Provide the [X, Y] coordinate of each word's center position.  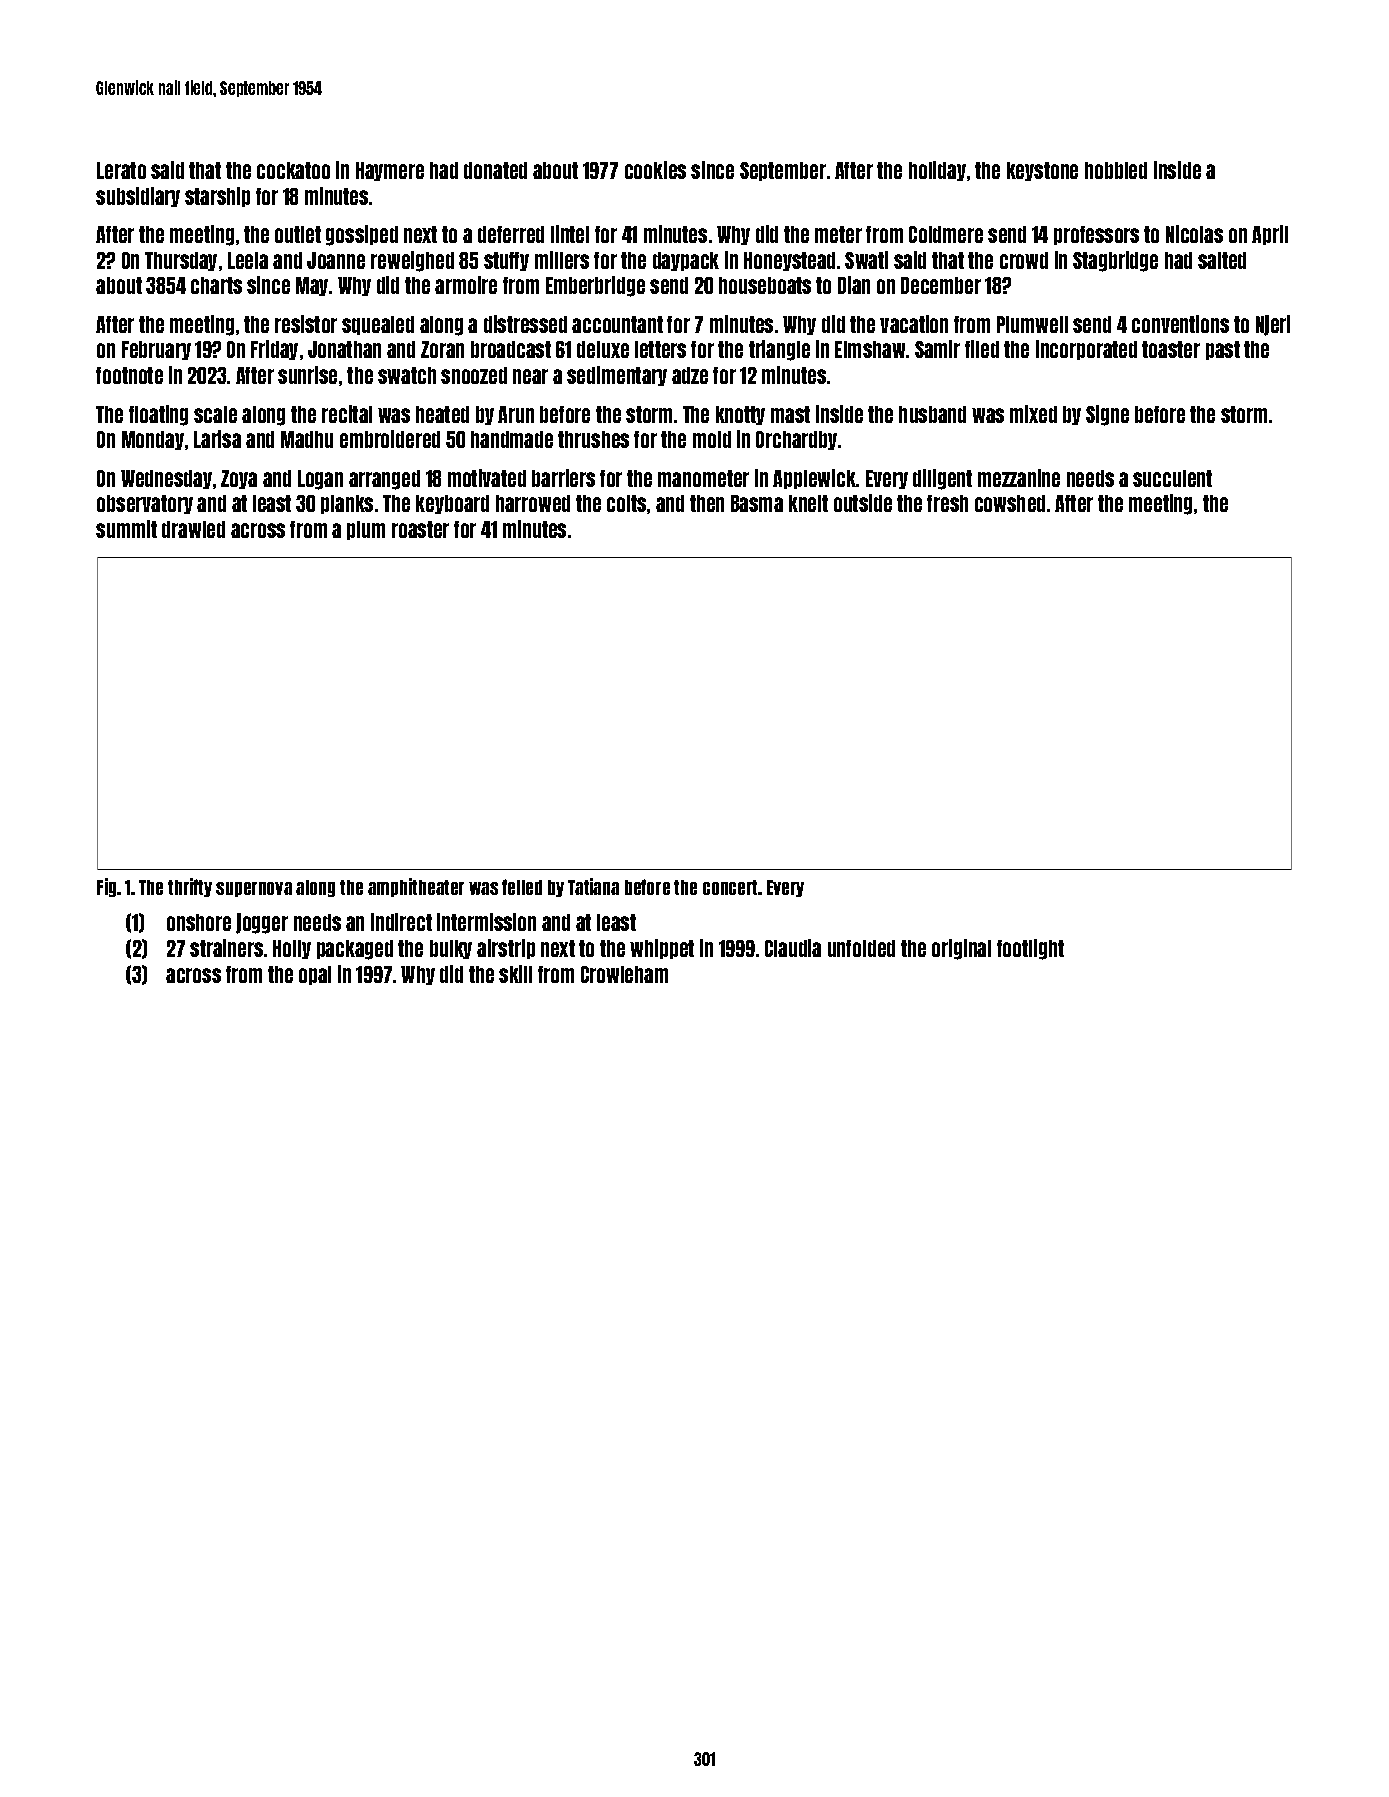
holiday [937, 171]
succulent [1172, 478]
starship [217, 197]
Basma [757, 503]
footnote [129, 375]
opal [315, 975]
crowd [1024, 260]
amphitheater [416, 887]
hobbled [1116, 170]
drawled [193, 529]
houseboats [765, 285]
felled [522, 887]
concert [730, 887]
